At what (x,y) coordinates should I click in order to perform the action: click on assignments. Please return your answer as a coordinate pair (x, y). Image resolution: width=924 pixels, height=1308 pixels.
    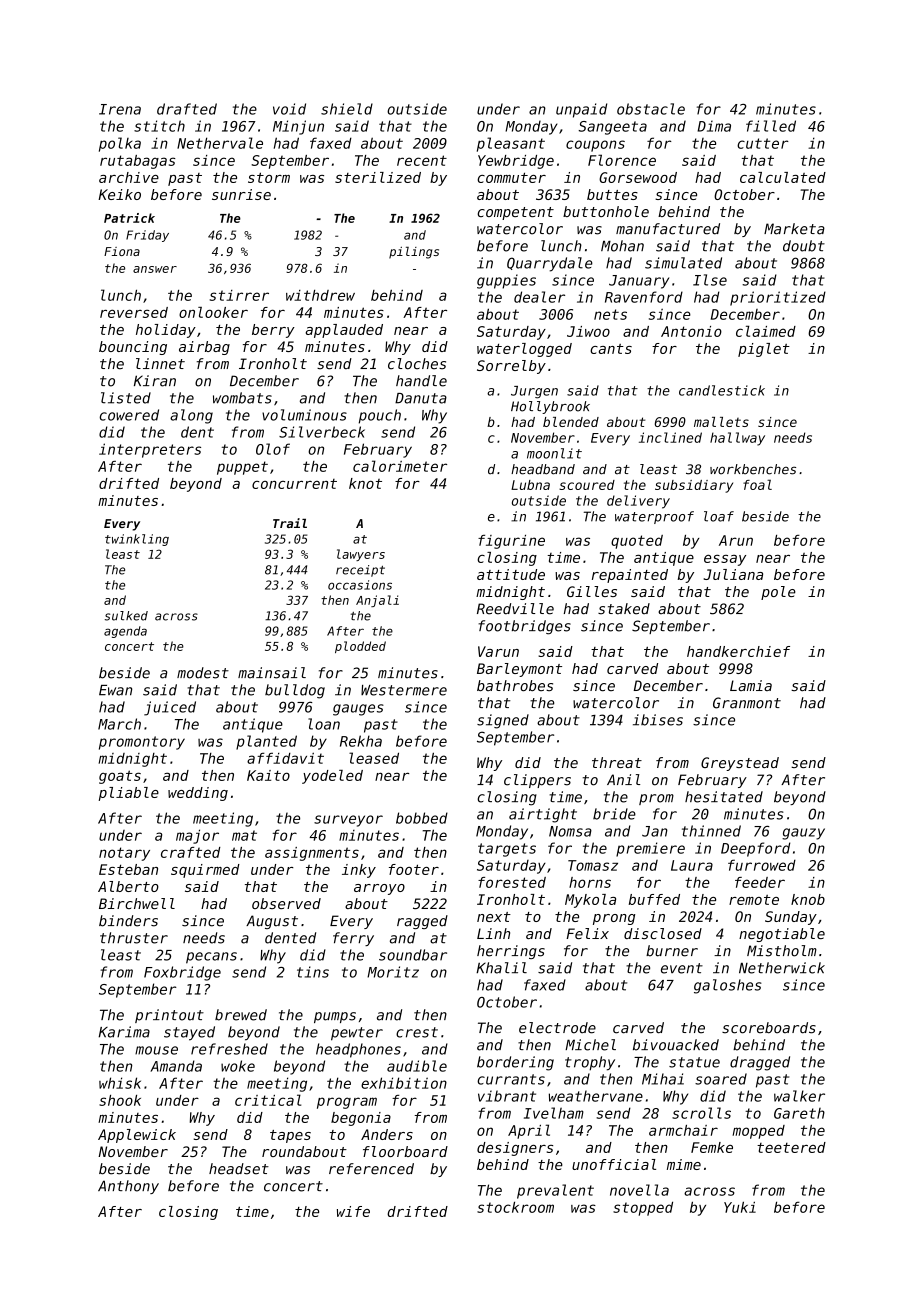
    Looking at the image, I should click on (312, 854).
